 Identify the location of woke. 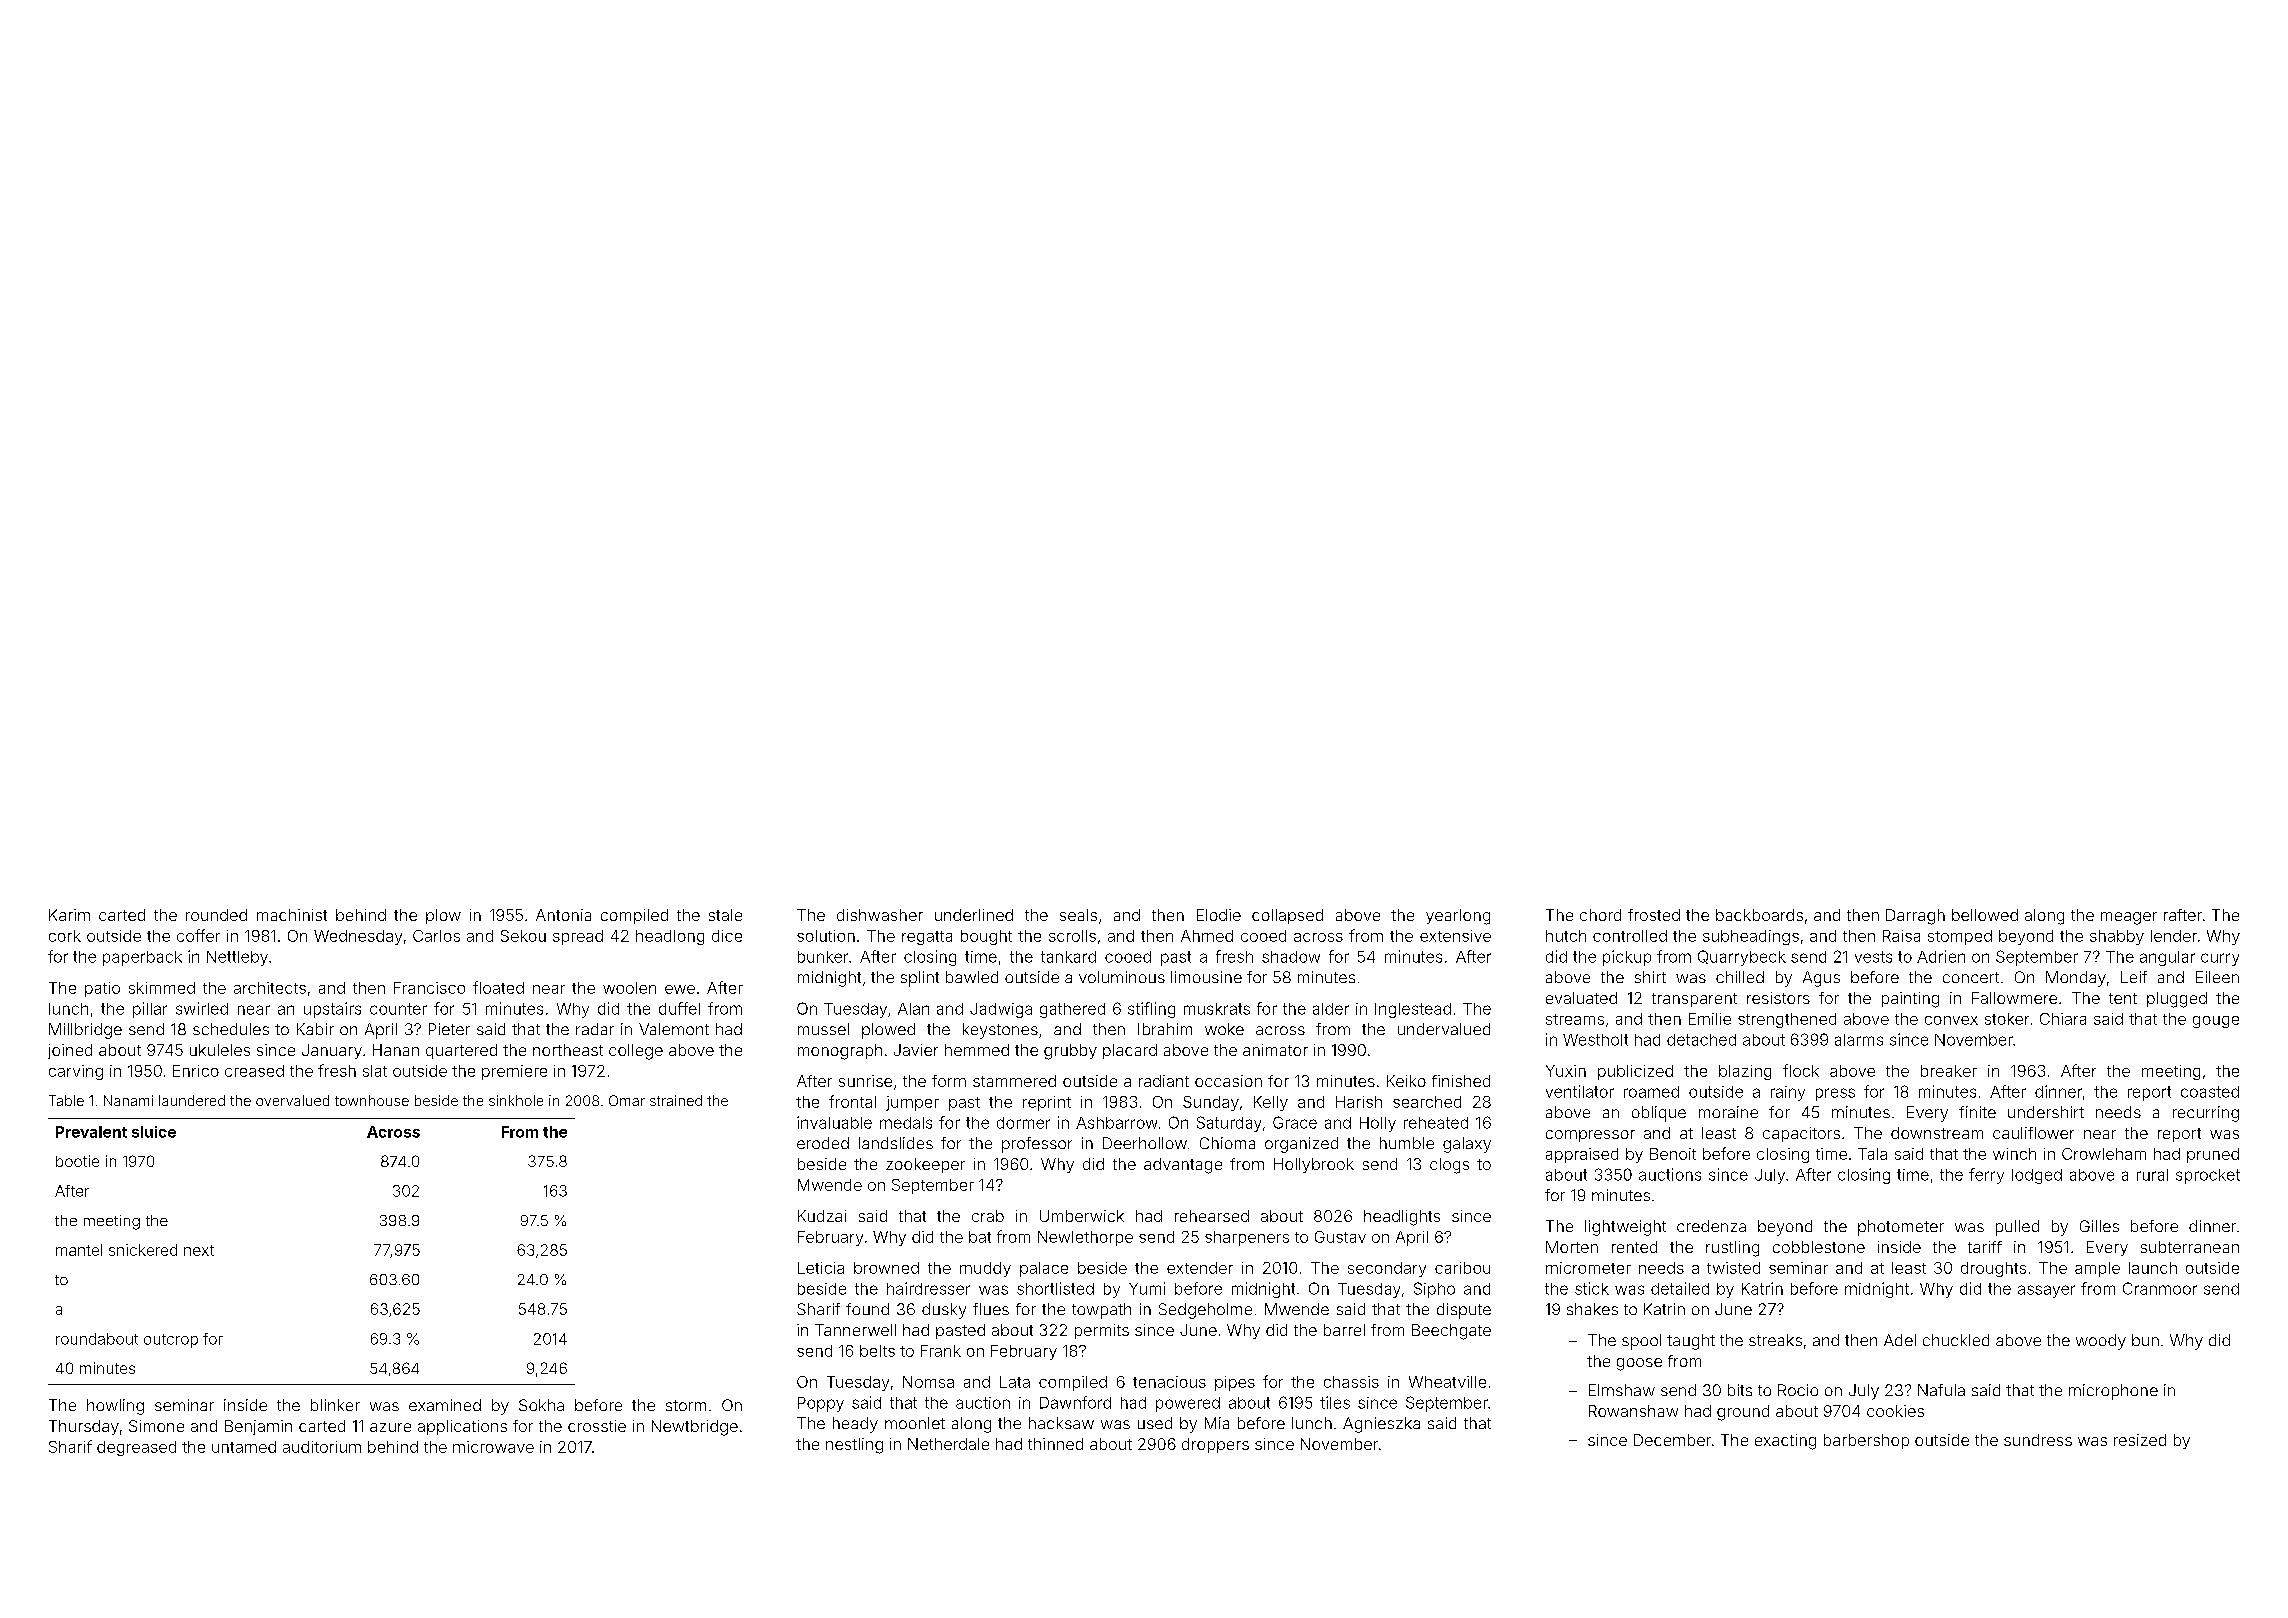
(1224, 1029).
